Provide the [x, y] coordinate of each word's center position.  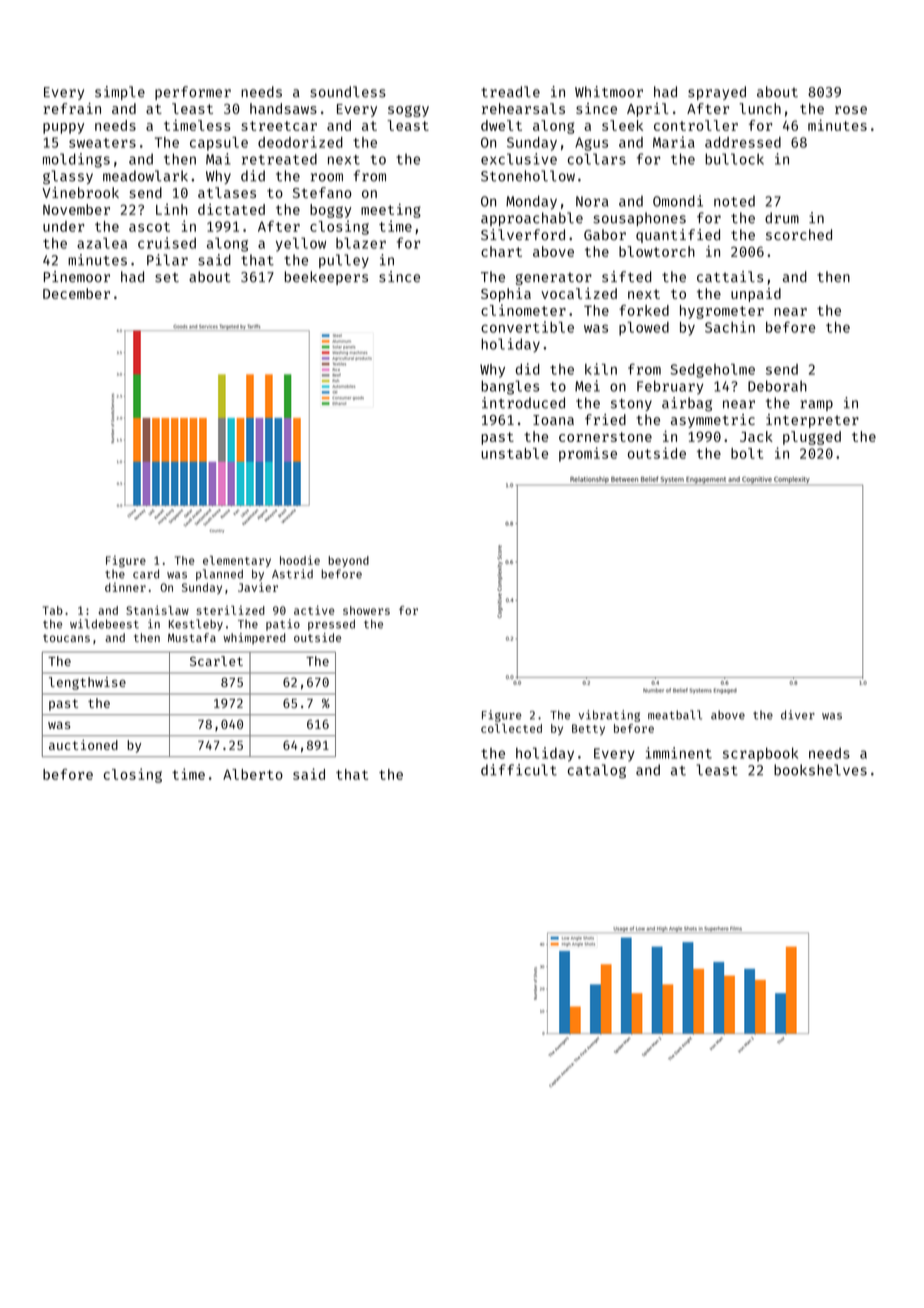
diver [798, 715]
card [146, 574]
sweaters [102, 143]
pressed [331, 625]
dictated [231, 209]
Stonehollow [528, 176]
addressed [743, 142]
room [327, 177]
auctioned [83, 745]
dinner [125, 587]
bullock [734, 159]
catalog [597, 771]
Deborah [777, 386]
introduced [523, 403]
